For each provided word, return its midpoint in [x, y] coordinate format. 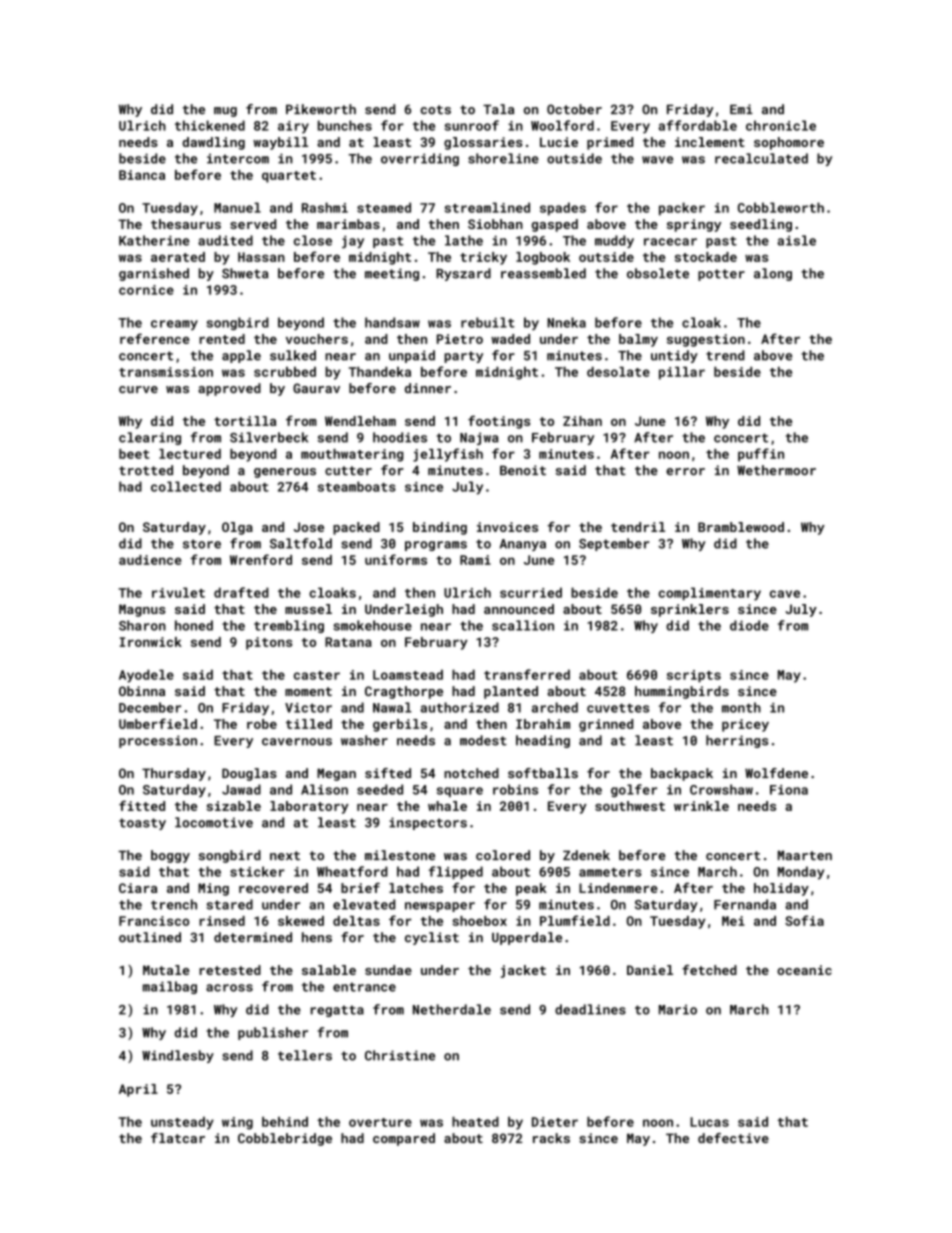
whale [447, 806]
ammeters [610, 872]
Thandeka [380, 372]
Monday [801, 873]
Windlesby [178, 1056]
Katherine [154, 240]
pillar [682, 373]
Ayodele [146, 676]
